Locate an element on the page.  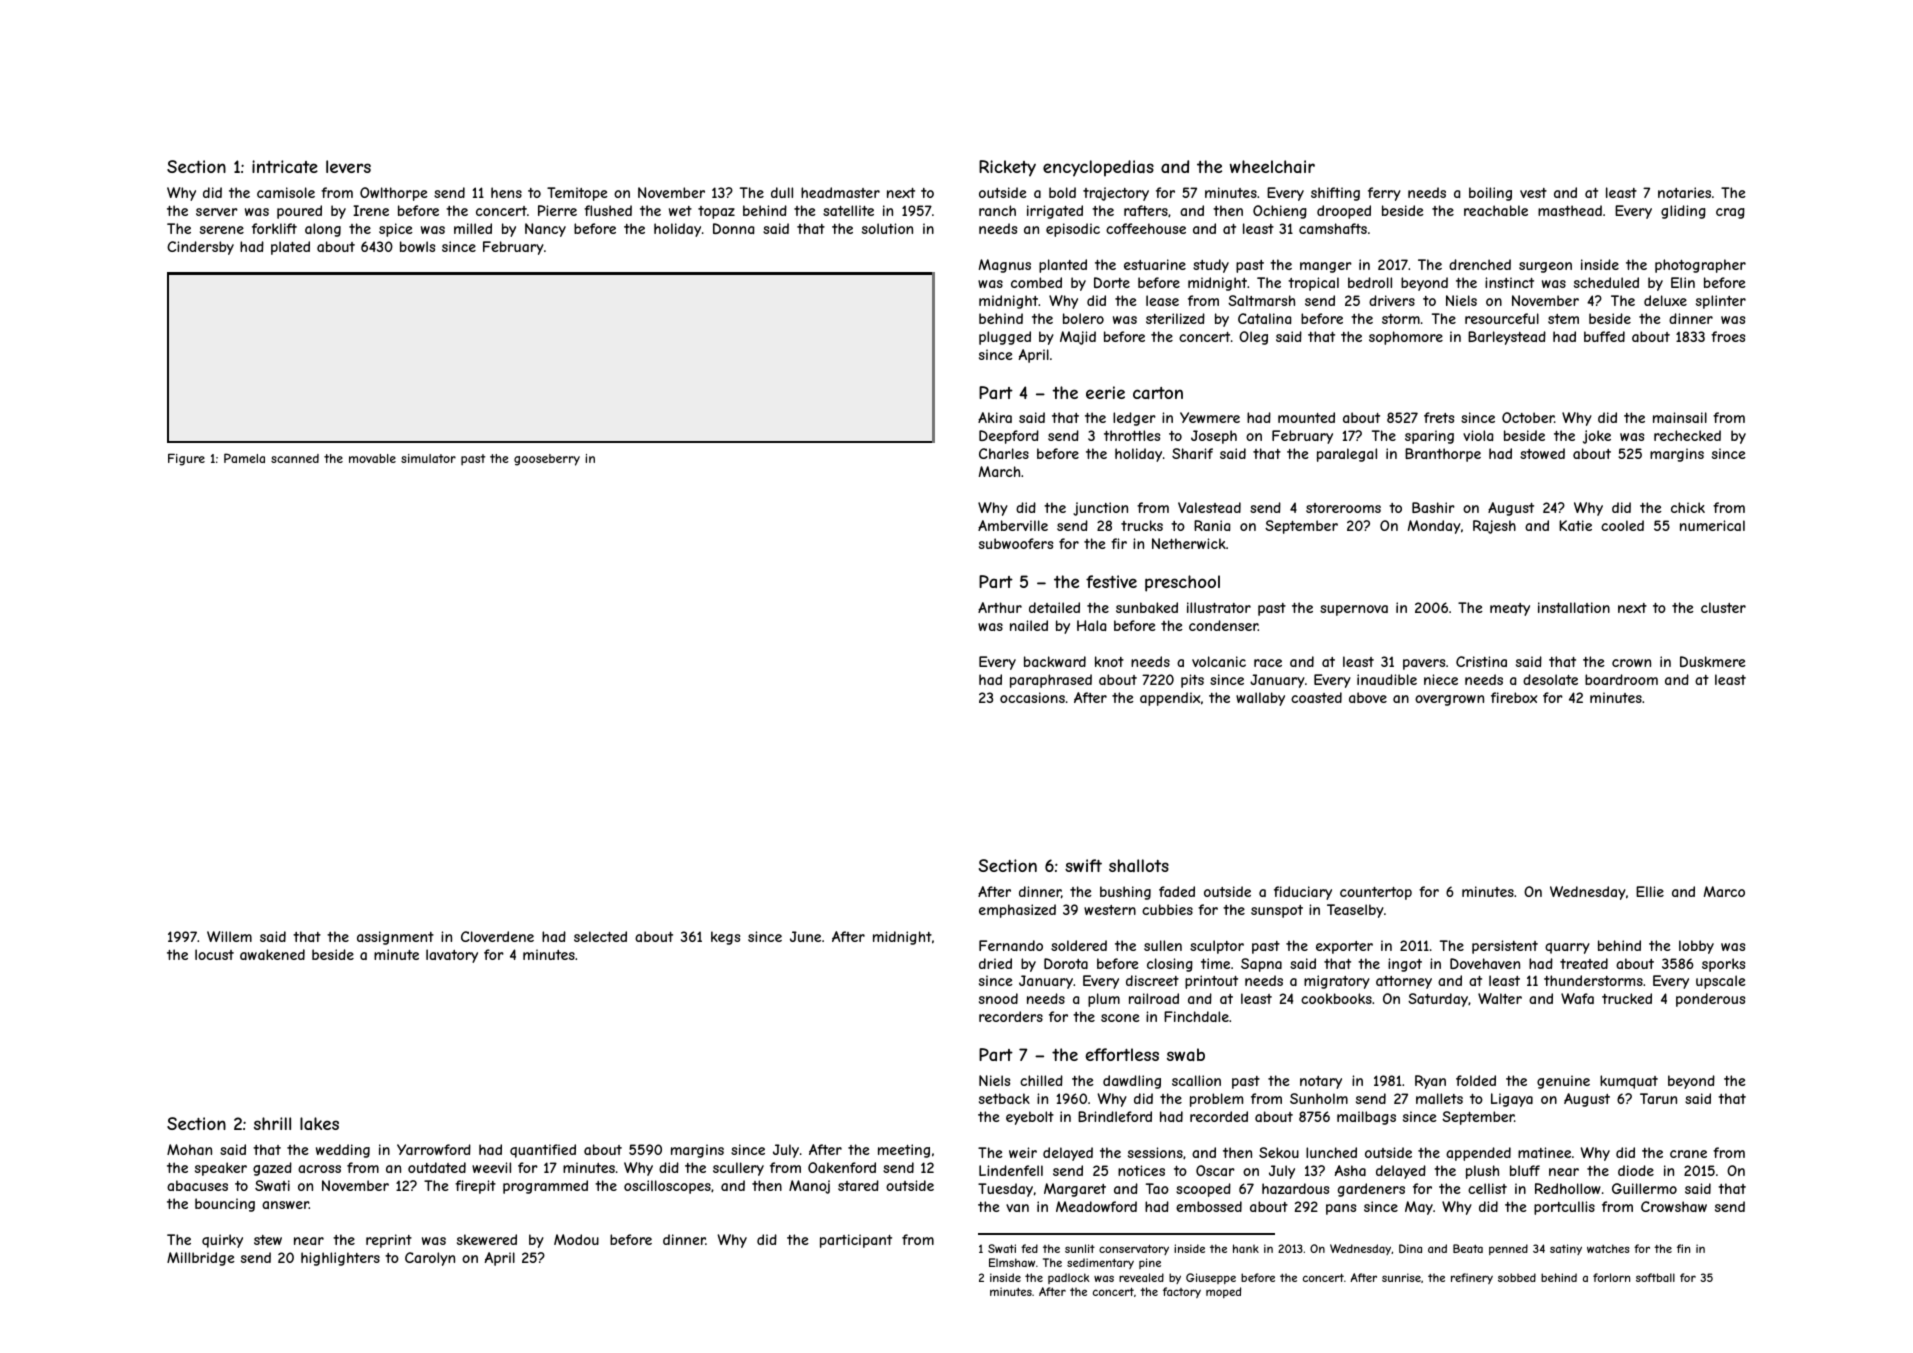
spice is located at coordinates (396, 230).
